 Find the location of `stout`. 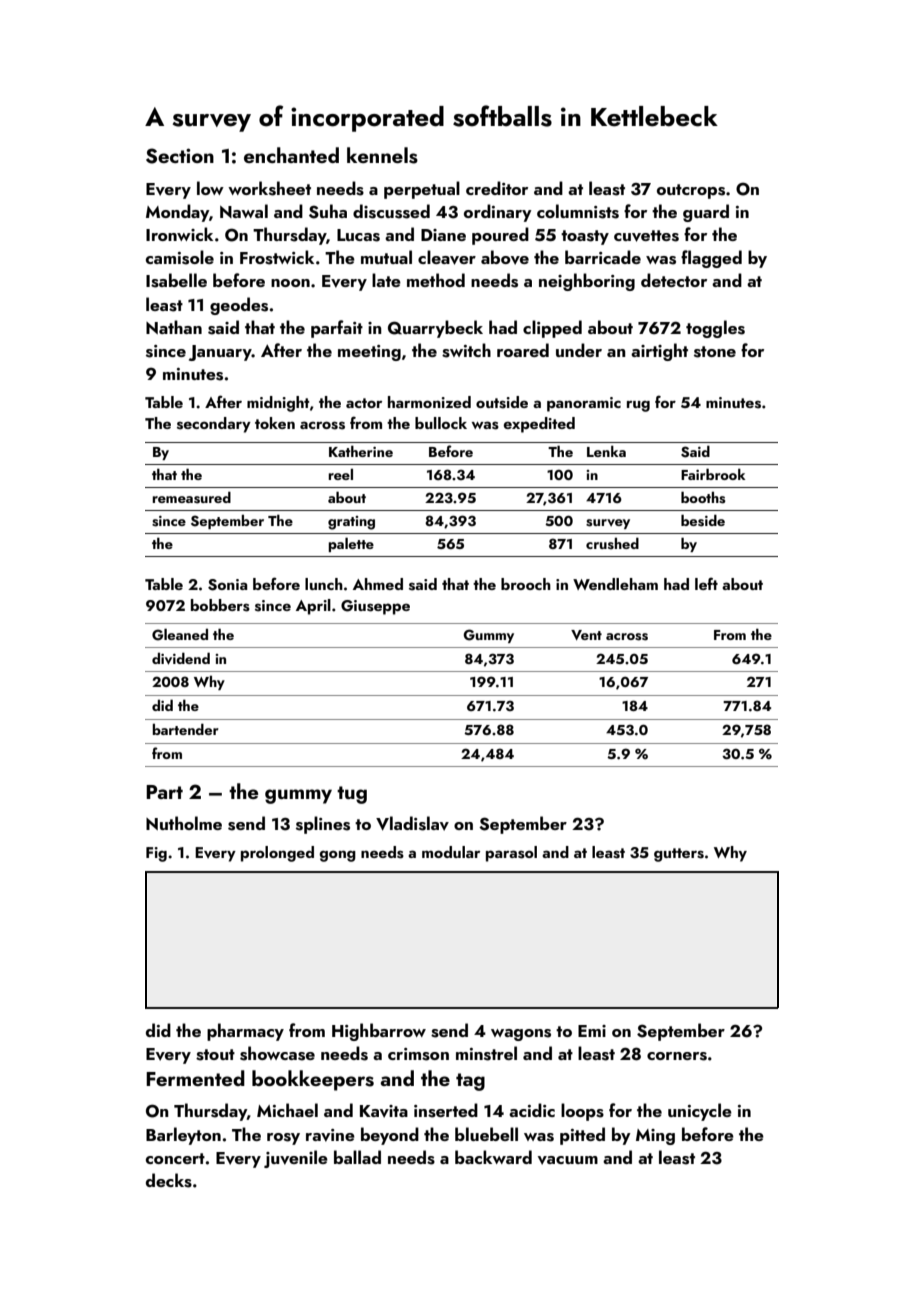

stout is located at coordinates (215, 1055).
